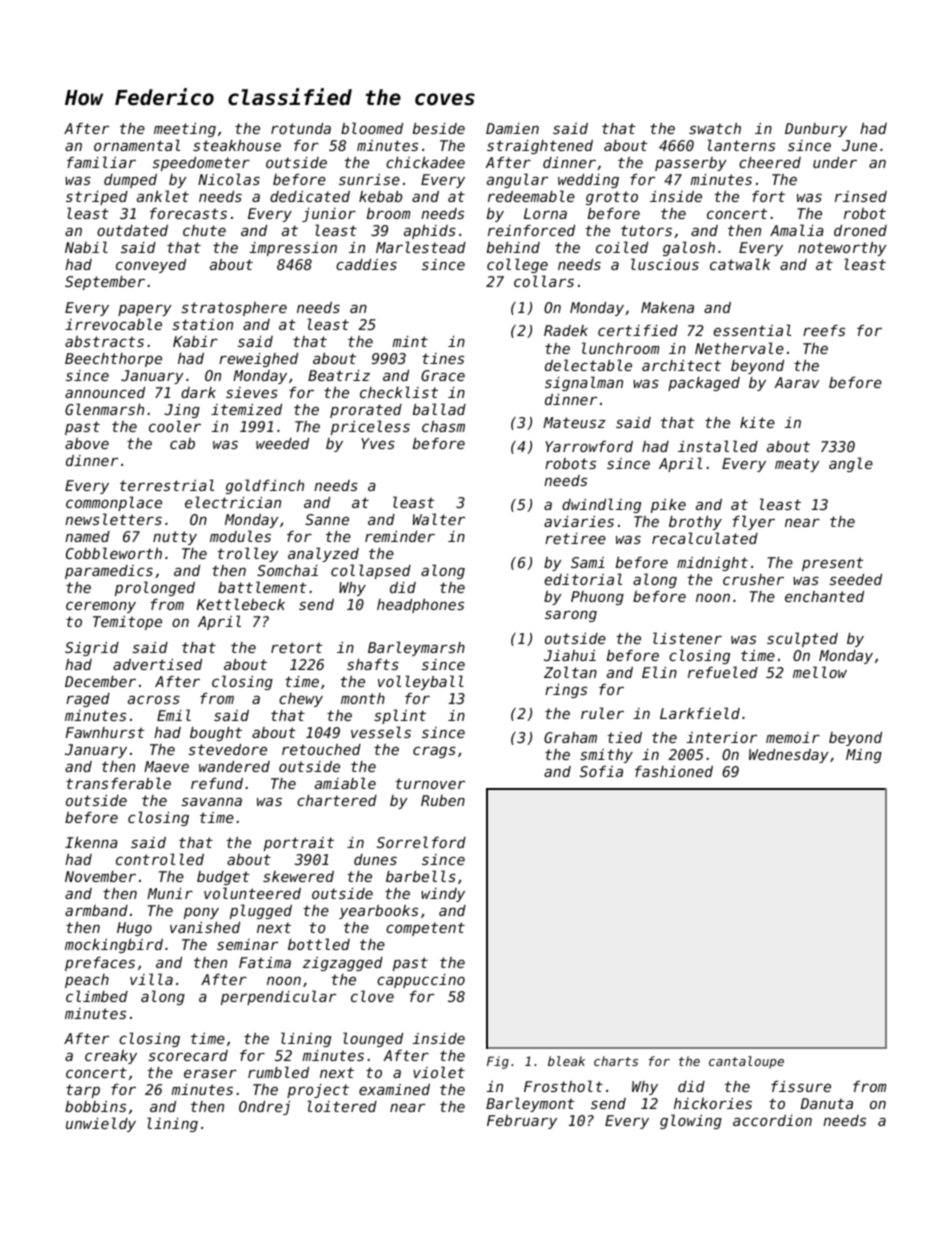  I want to click on shafts, so click(373, 664).
